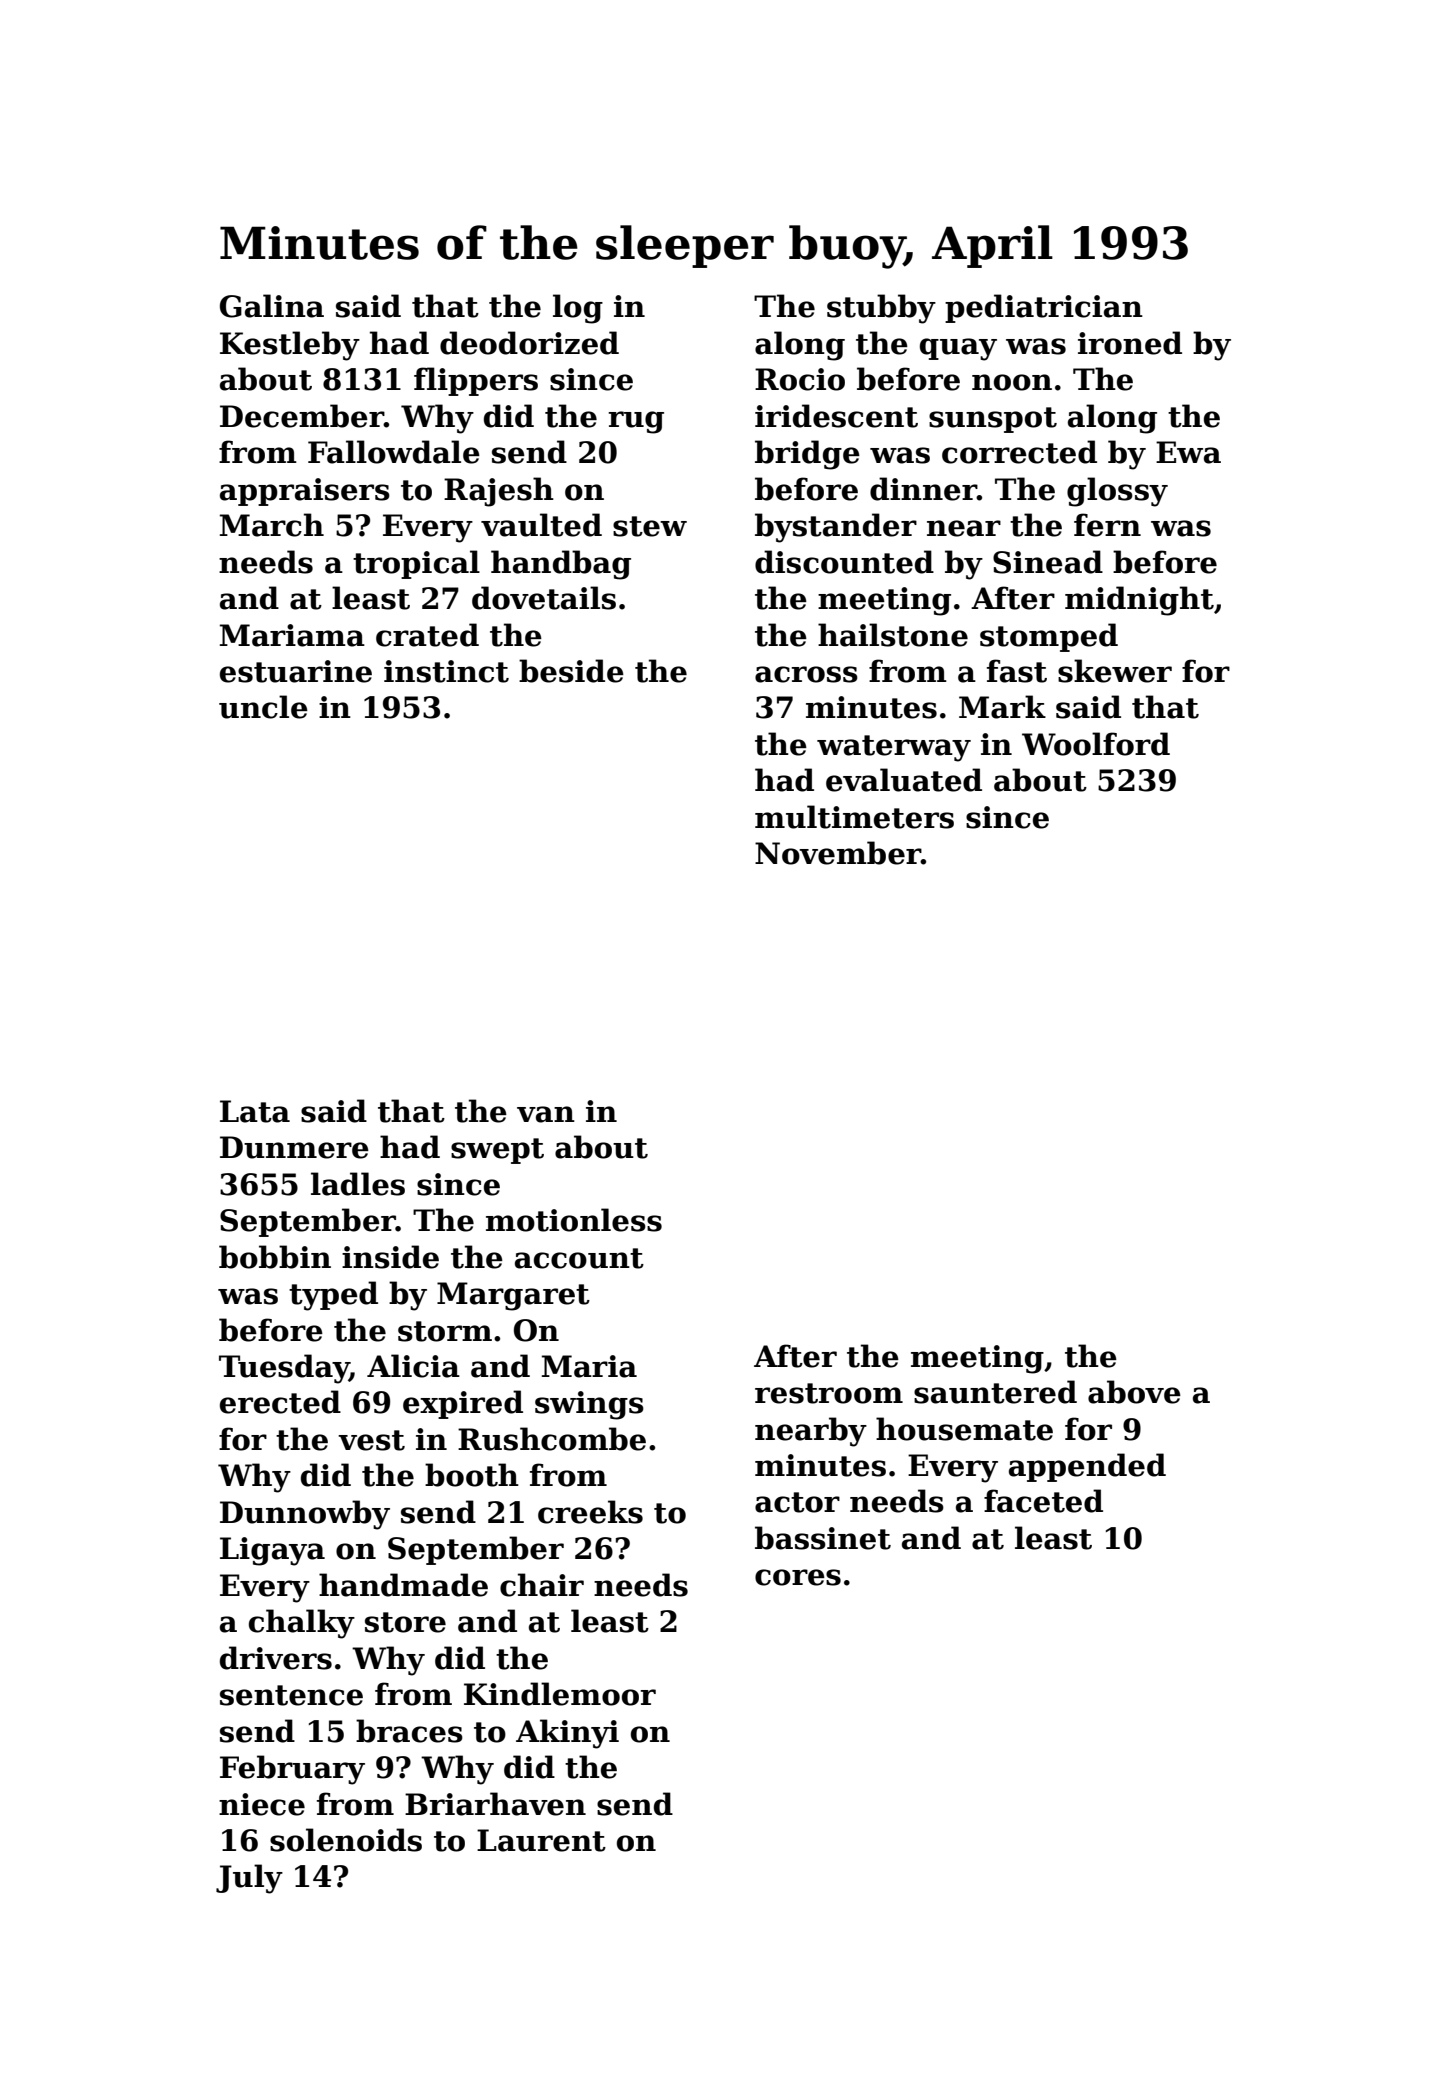  Describe the element at coordinates (1044, 308) in the screenshot. I see `pediatrician` at that location.
